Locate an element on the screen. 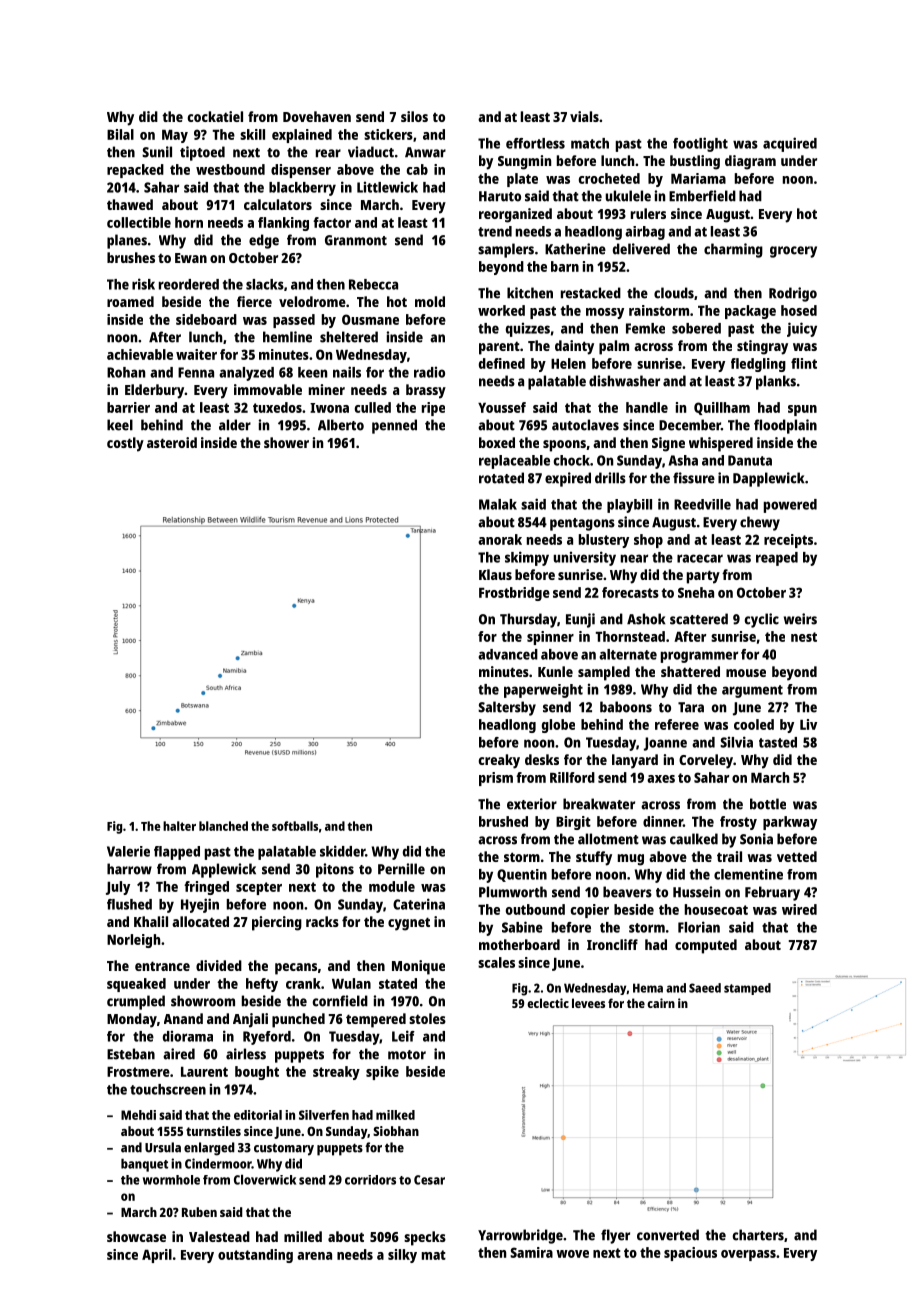 Image resolution: width=924 pixels, height=1308 pixels. silos is located at coordinates (414, 116).
